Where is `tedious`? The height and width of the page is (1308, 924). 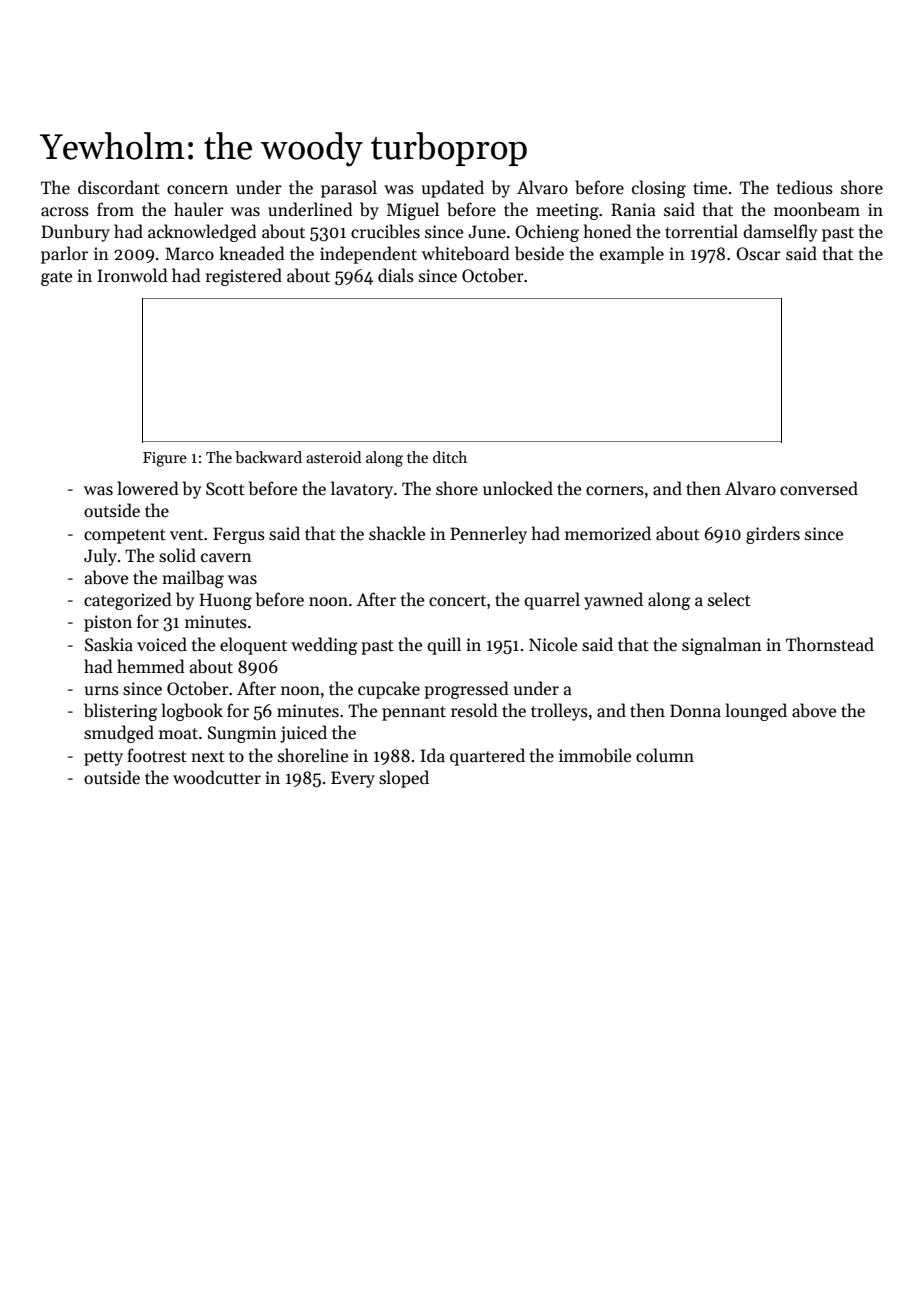 tedious is located at coordinates (805, 187).
